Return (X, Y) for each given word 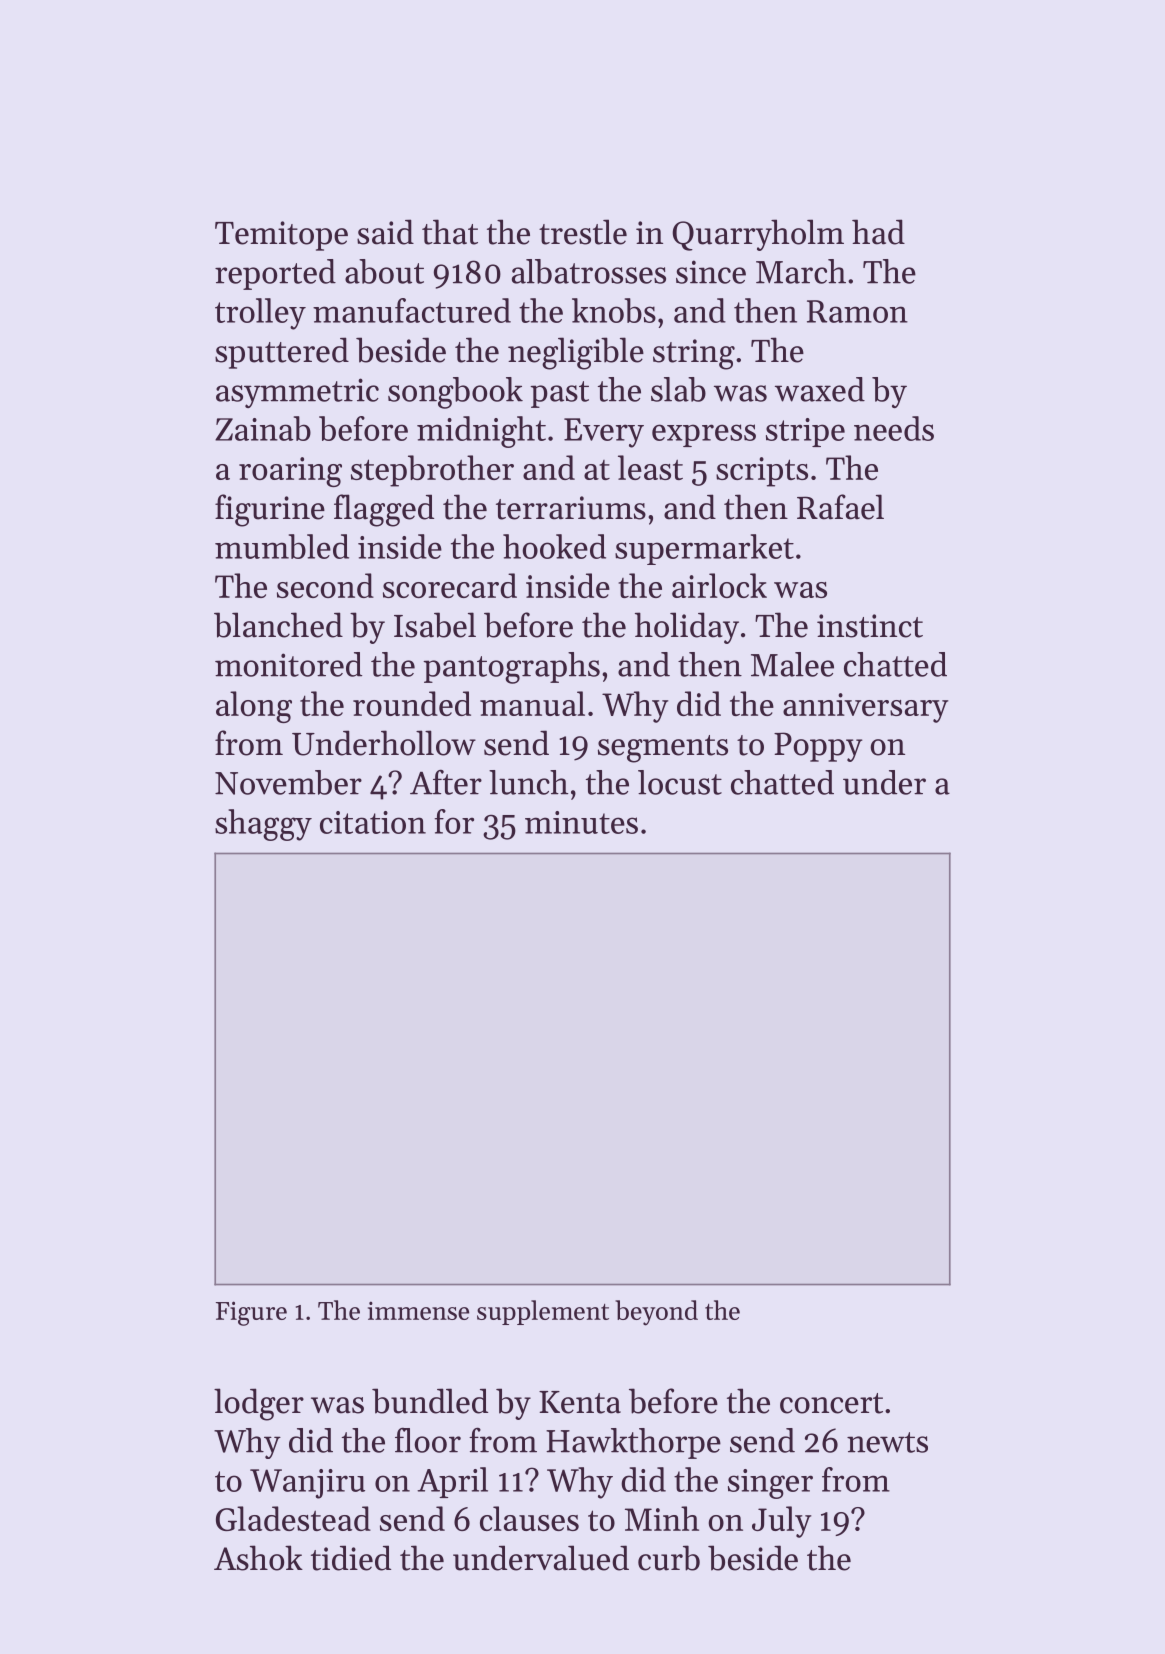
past (559, 394)
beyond (656, 1313)
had (878, 232)
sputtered (282, 353)
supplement (543, 1312)
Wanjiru (307, 1484)
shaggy (263, 825)
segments (663, 749)
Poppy (818, 747)
